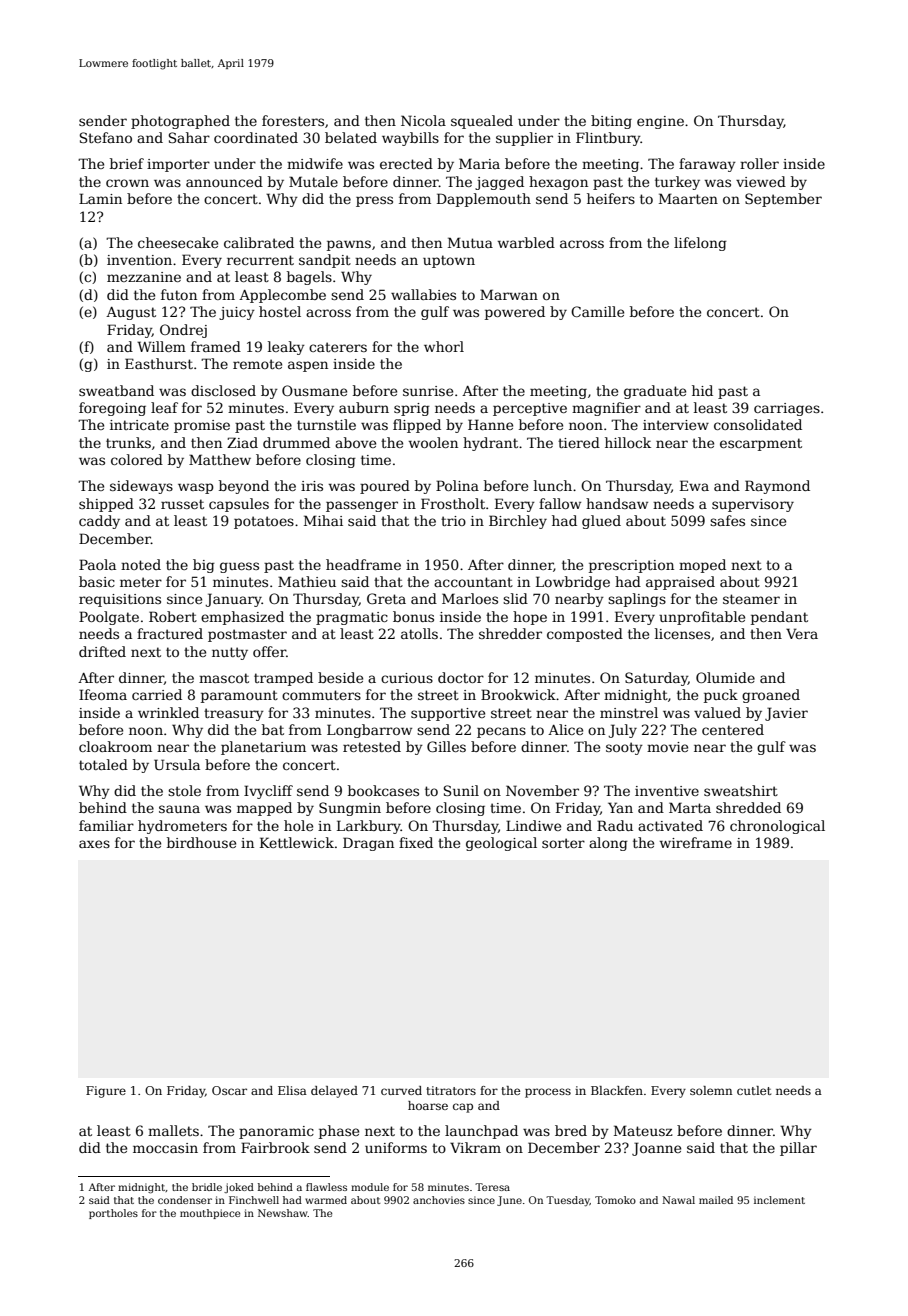 This screenshot has height=1316, width=908. I want to click on foresters, so click(293, 120).
